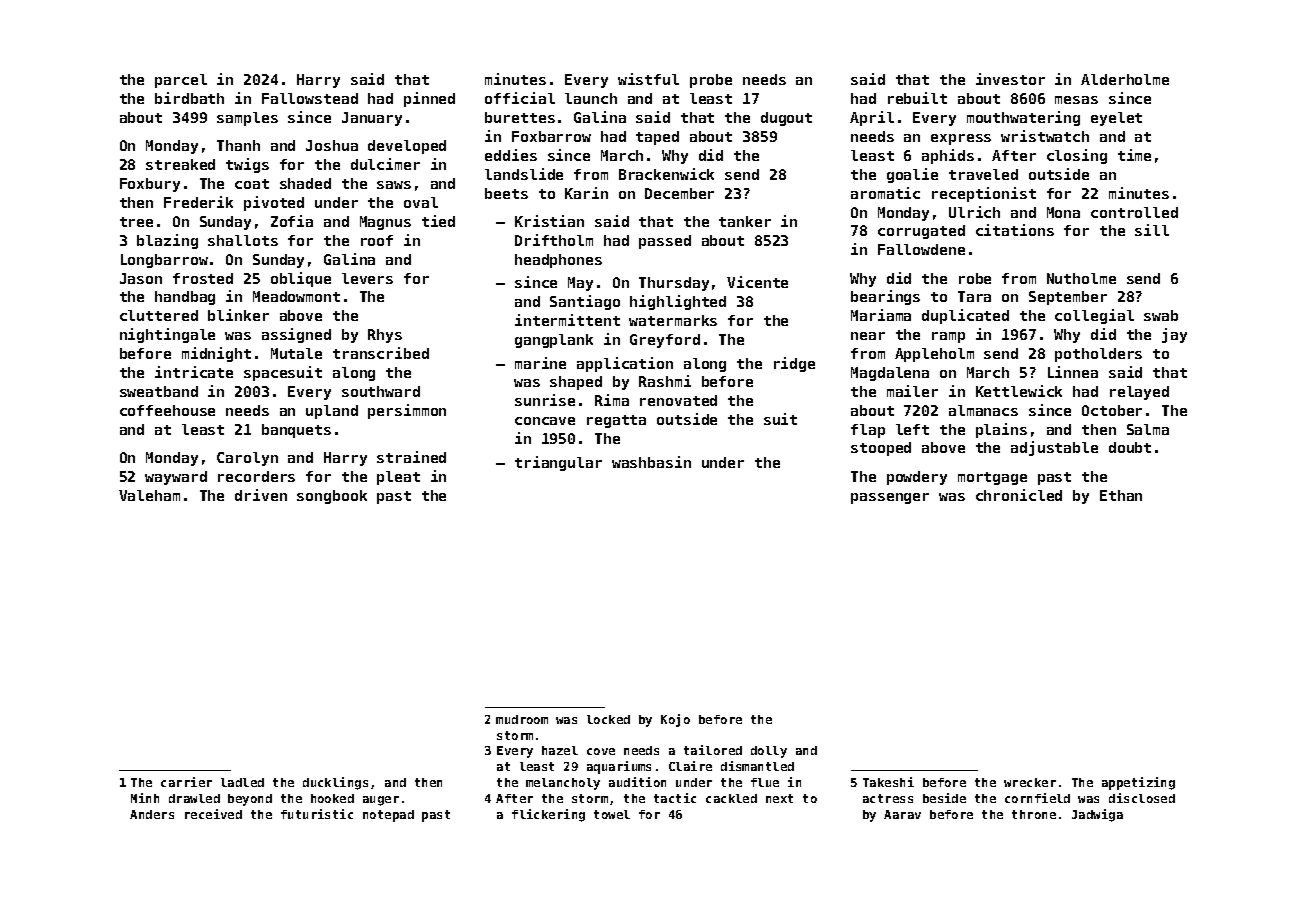 Image resolution: width=1308 pixels, height=924 pixels. I want to click on Ethan, so click(1121, 495).
